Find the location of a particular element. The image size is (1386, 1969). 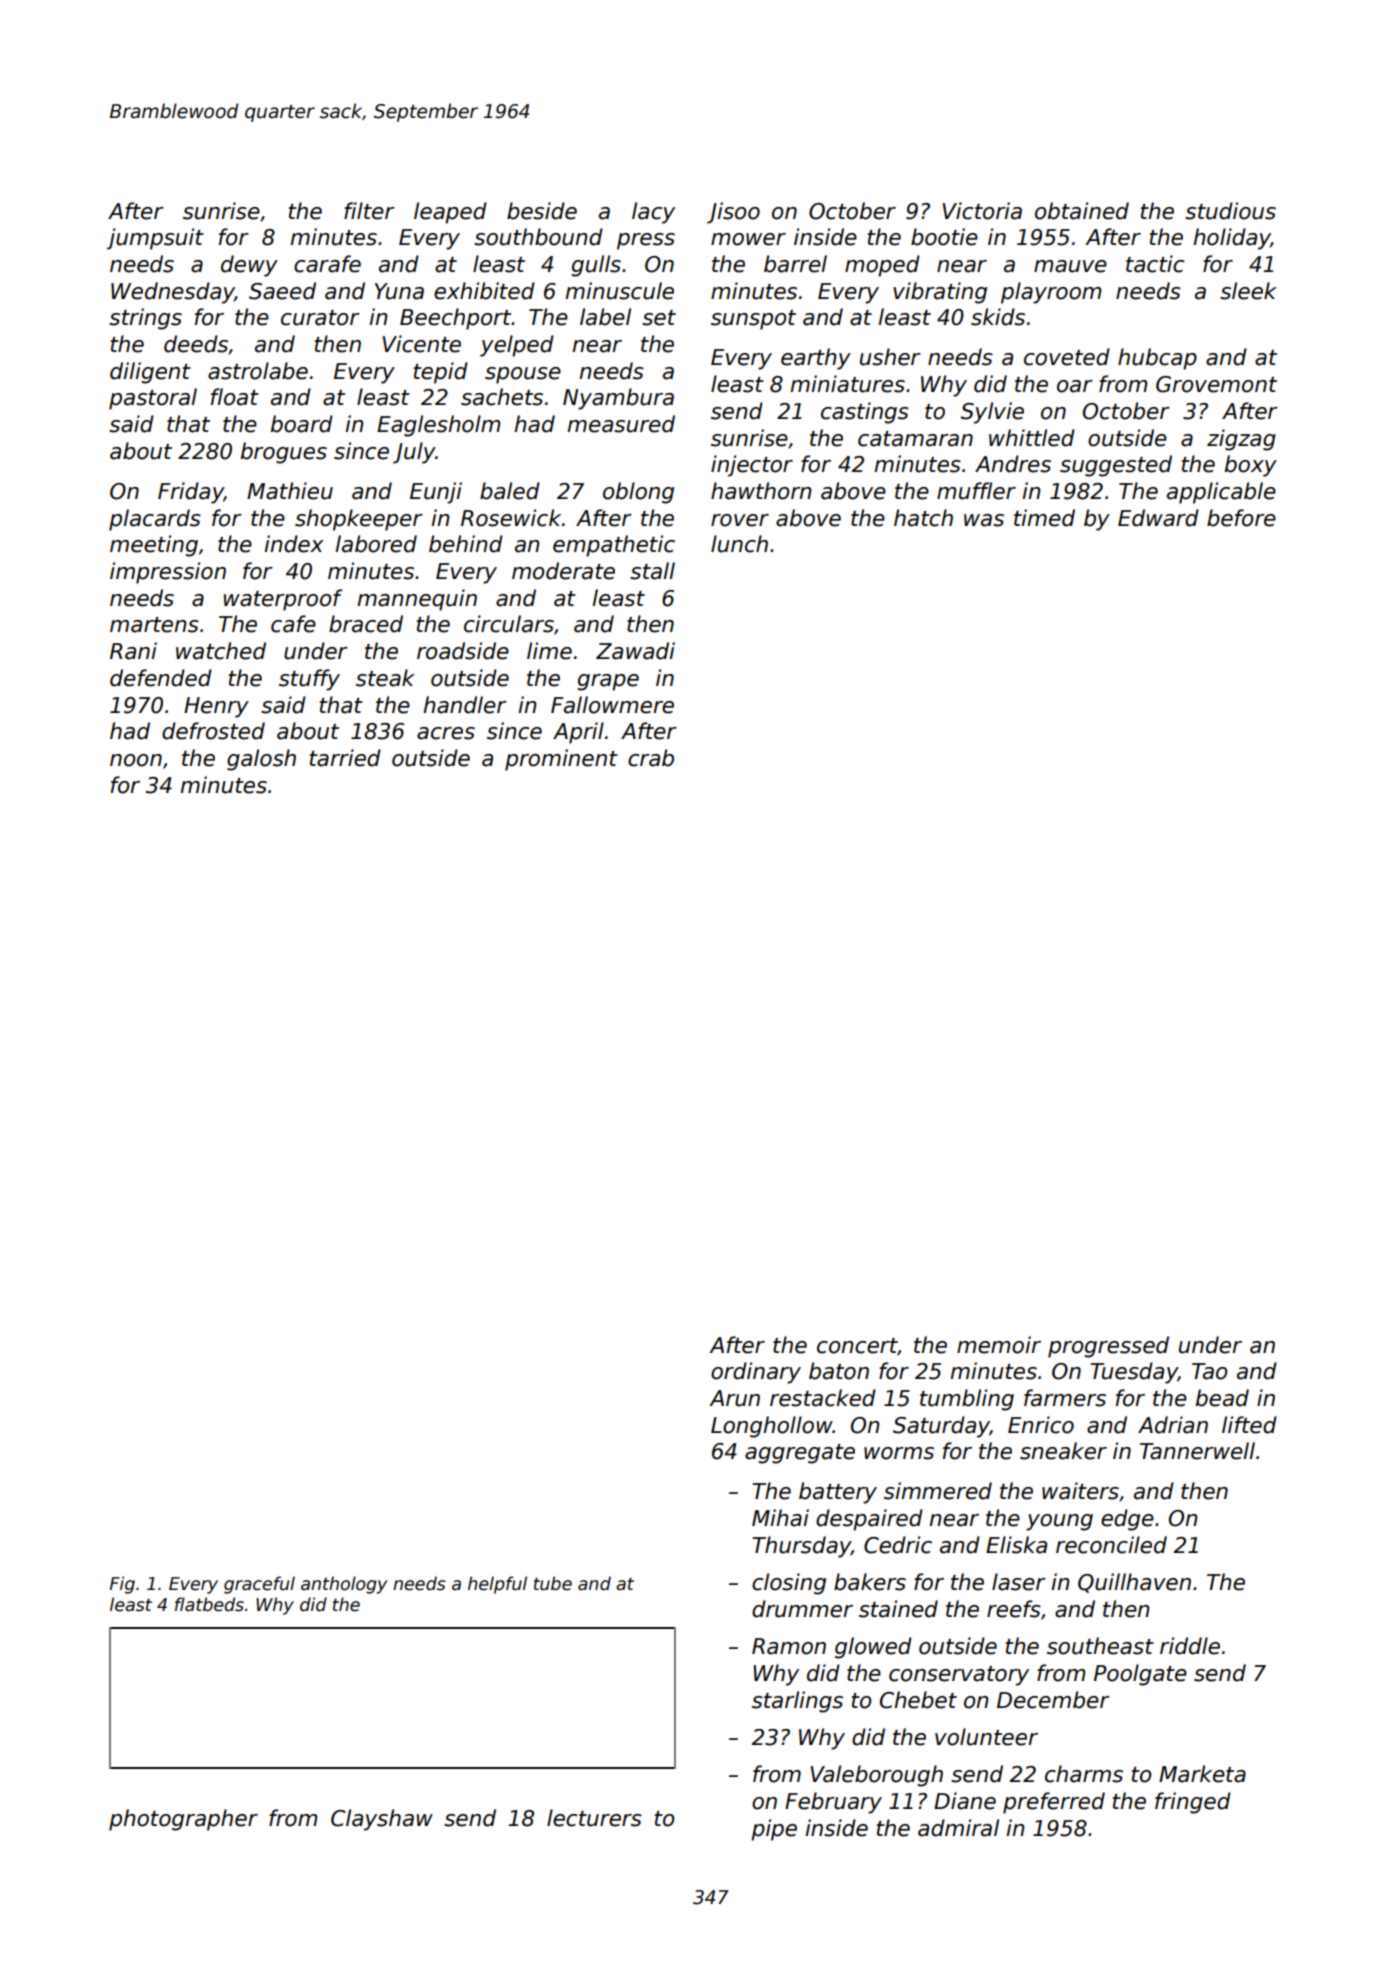

timed is located at coordinates (1044, 518).
